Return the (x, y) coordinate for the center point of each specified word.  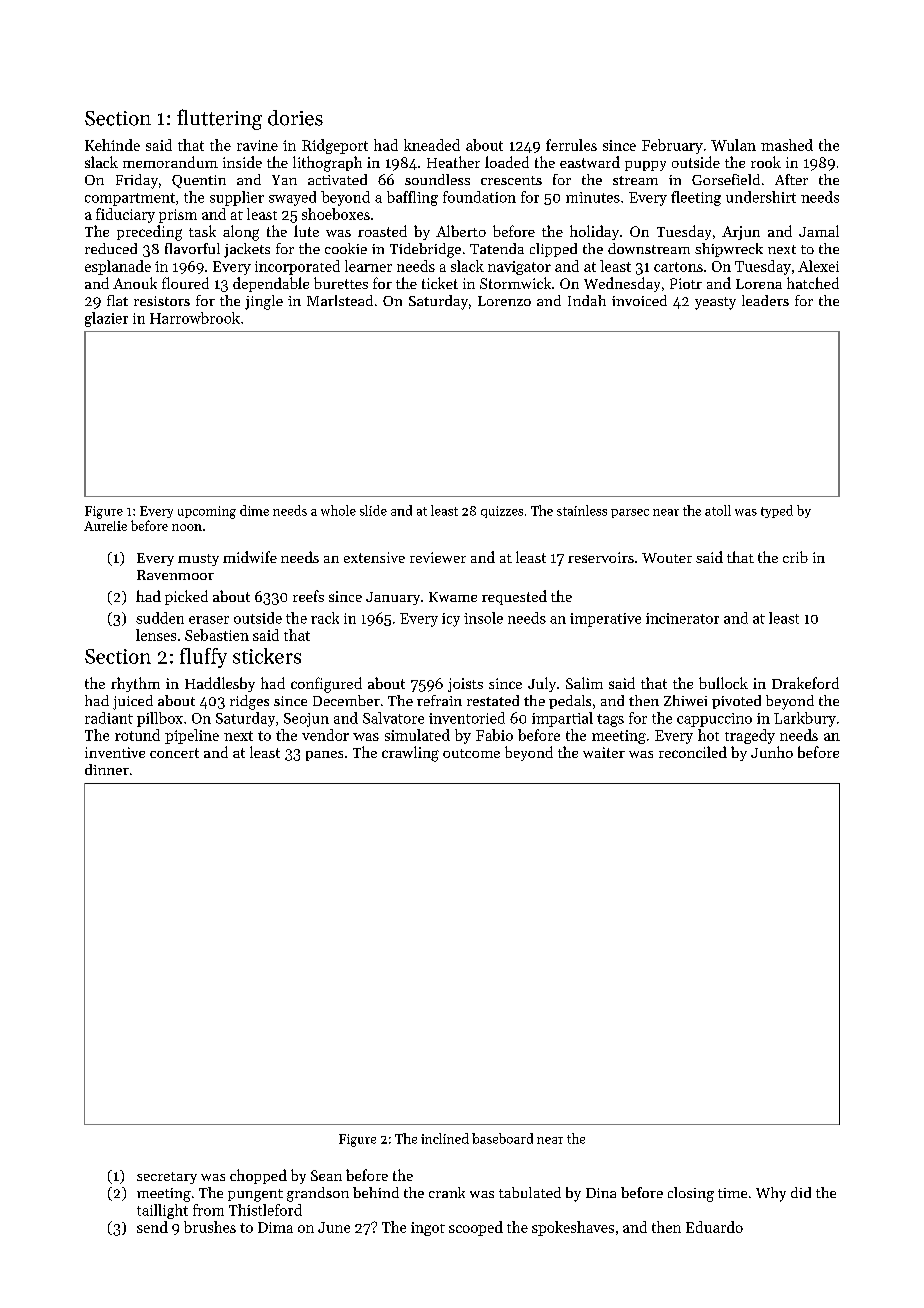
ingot (428, 1229)
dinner (107, 769)
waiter (604, 752)
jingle (264, 302)
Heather (453, 162)
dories (295, 118)
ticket (440, 283)
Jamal (819, 231)
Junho (772, 752)
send (152, 1227)
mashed (787, 145)
